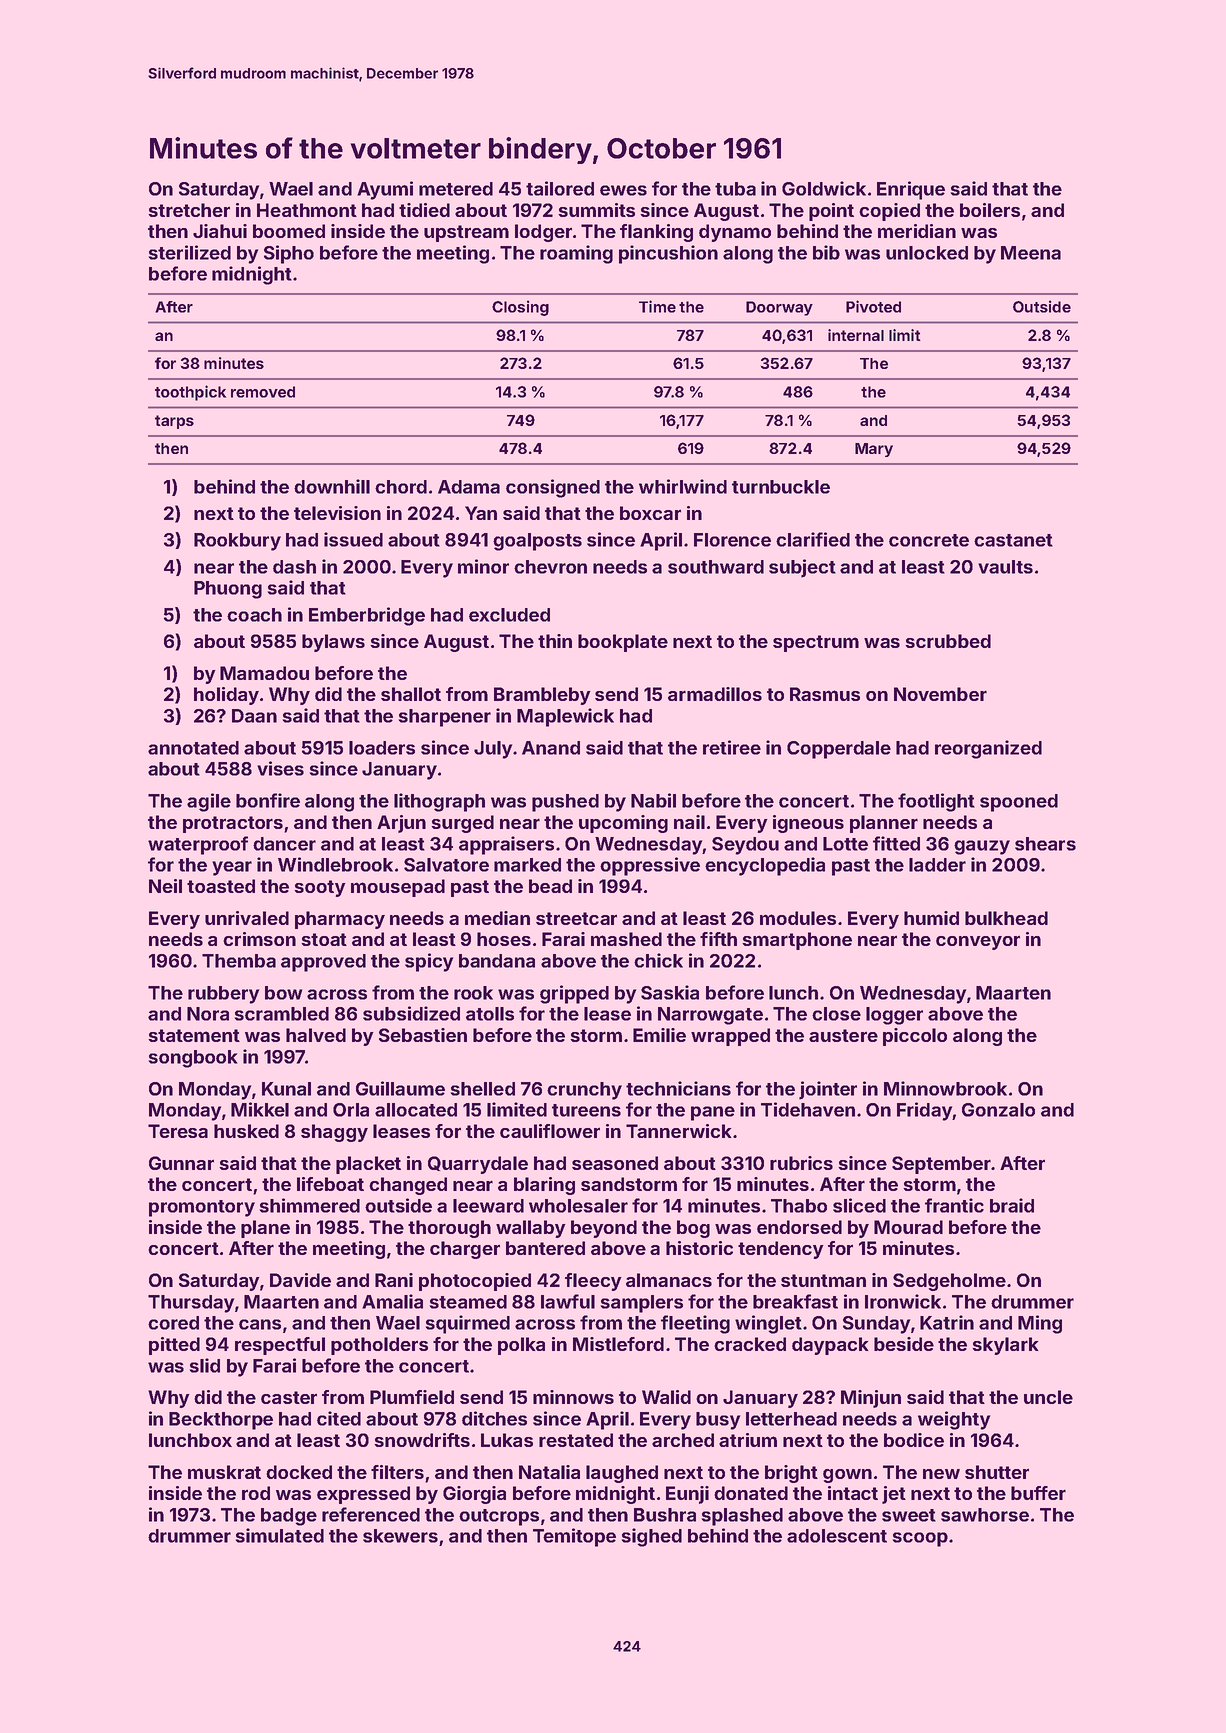 This page has height=1733, width=1226. Describe the element at coordinates (813, 539) in the page. I see `clarified` at that location.
